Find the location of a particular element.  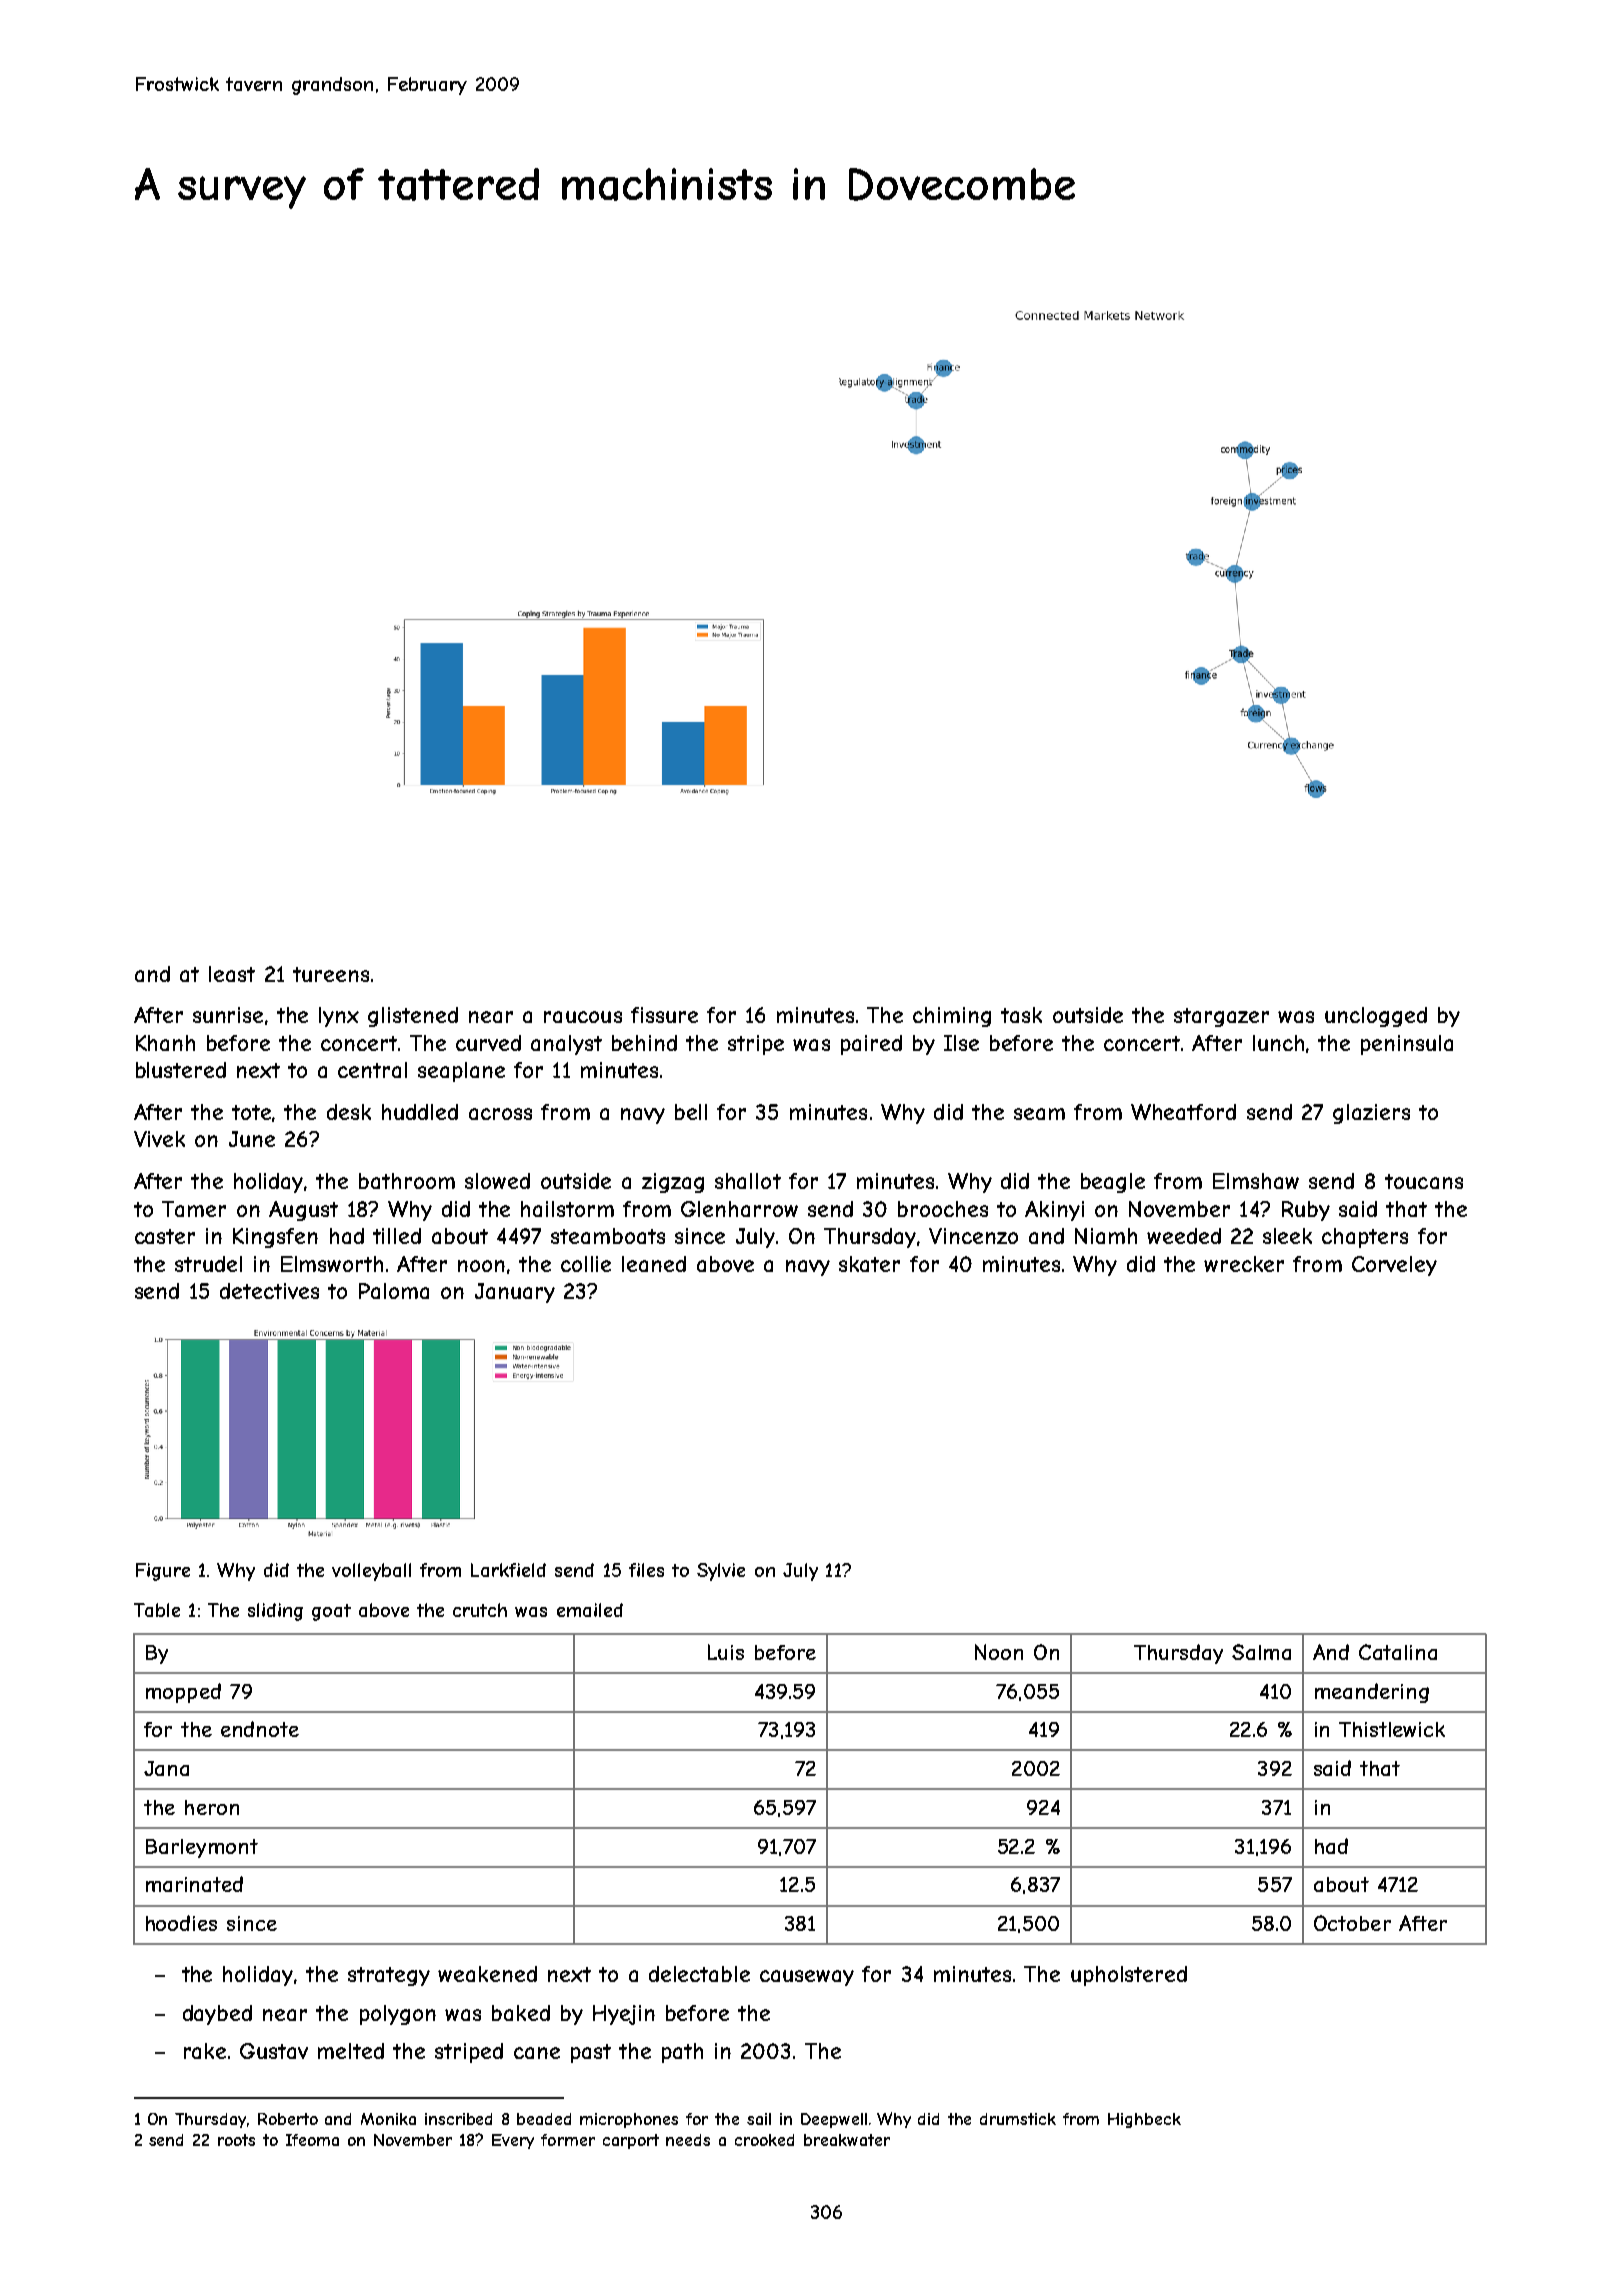

sunrise is located at coordinates (228, 1015).
